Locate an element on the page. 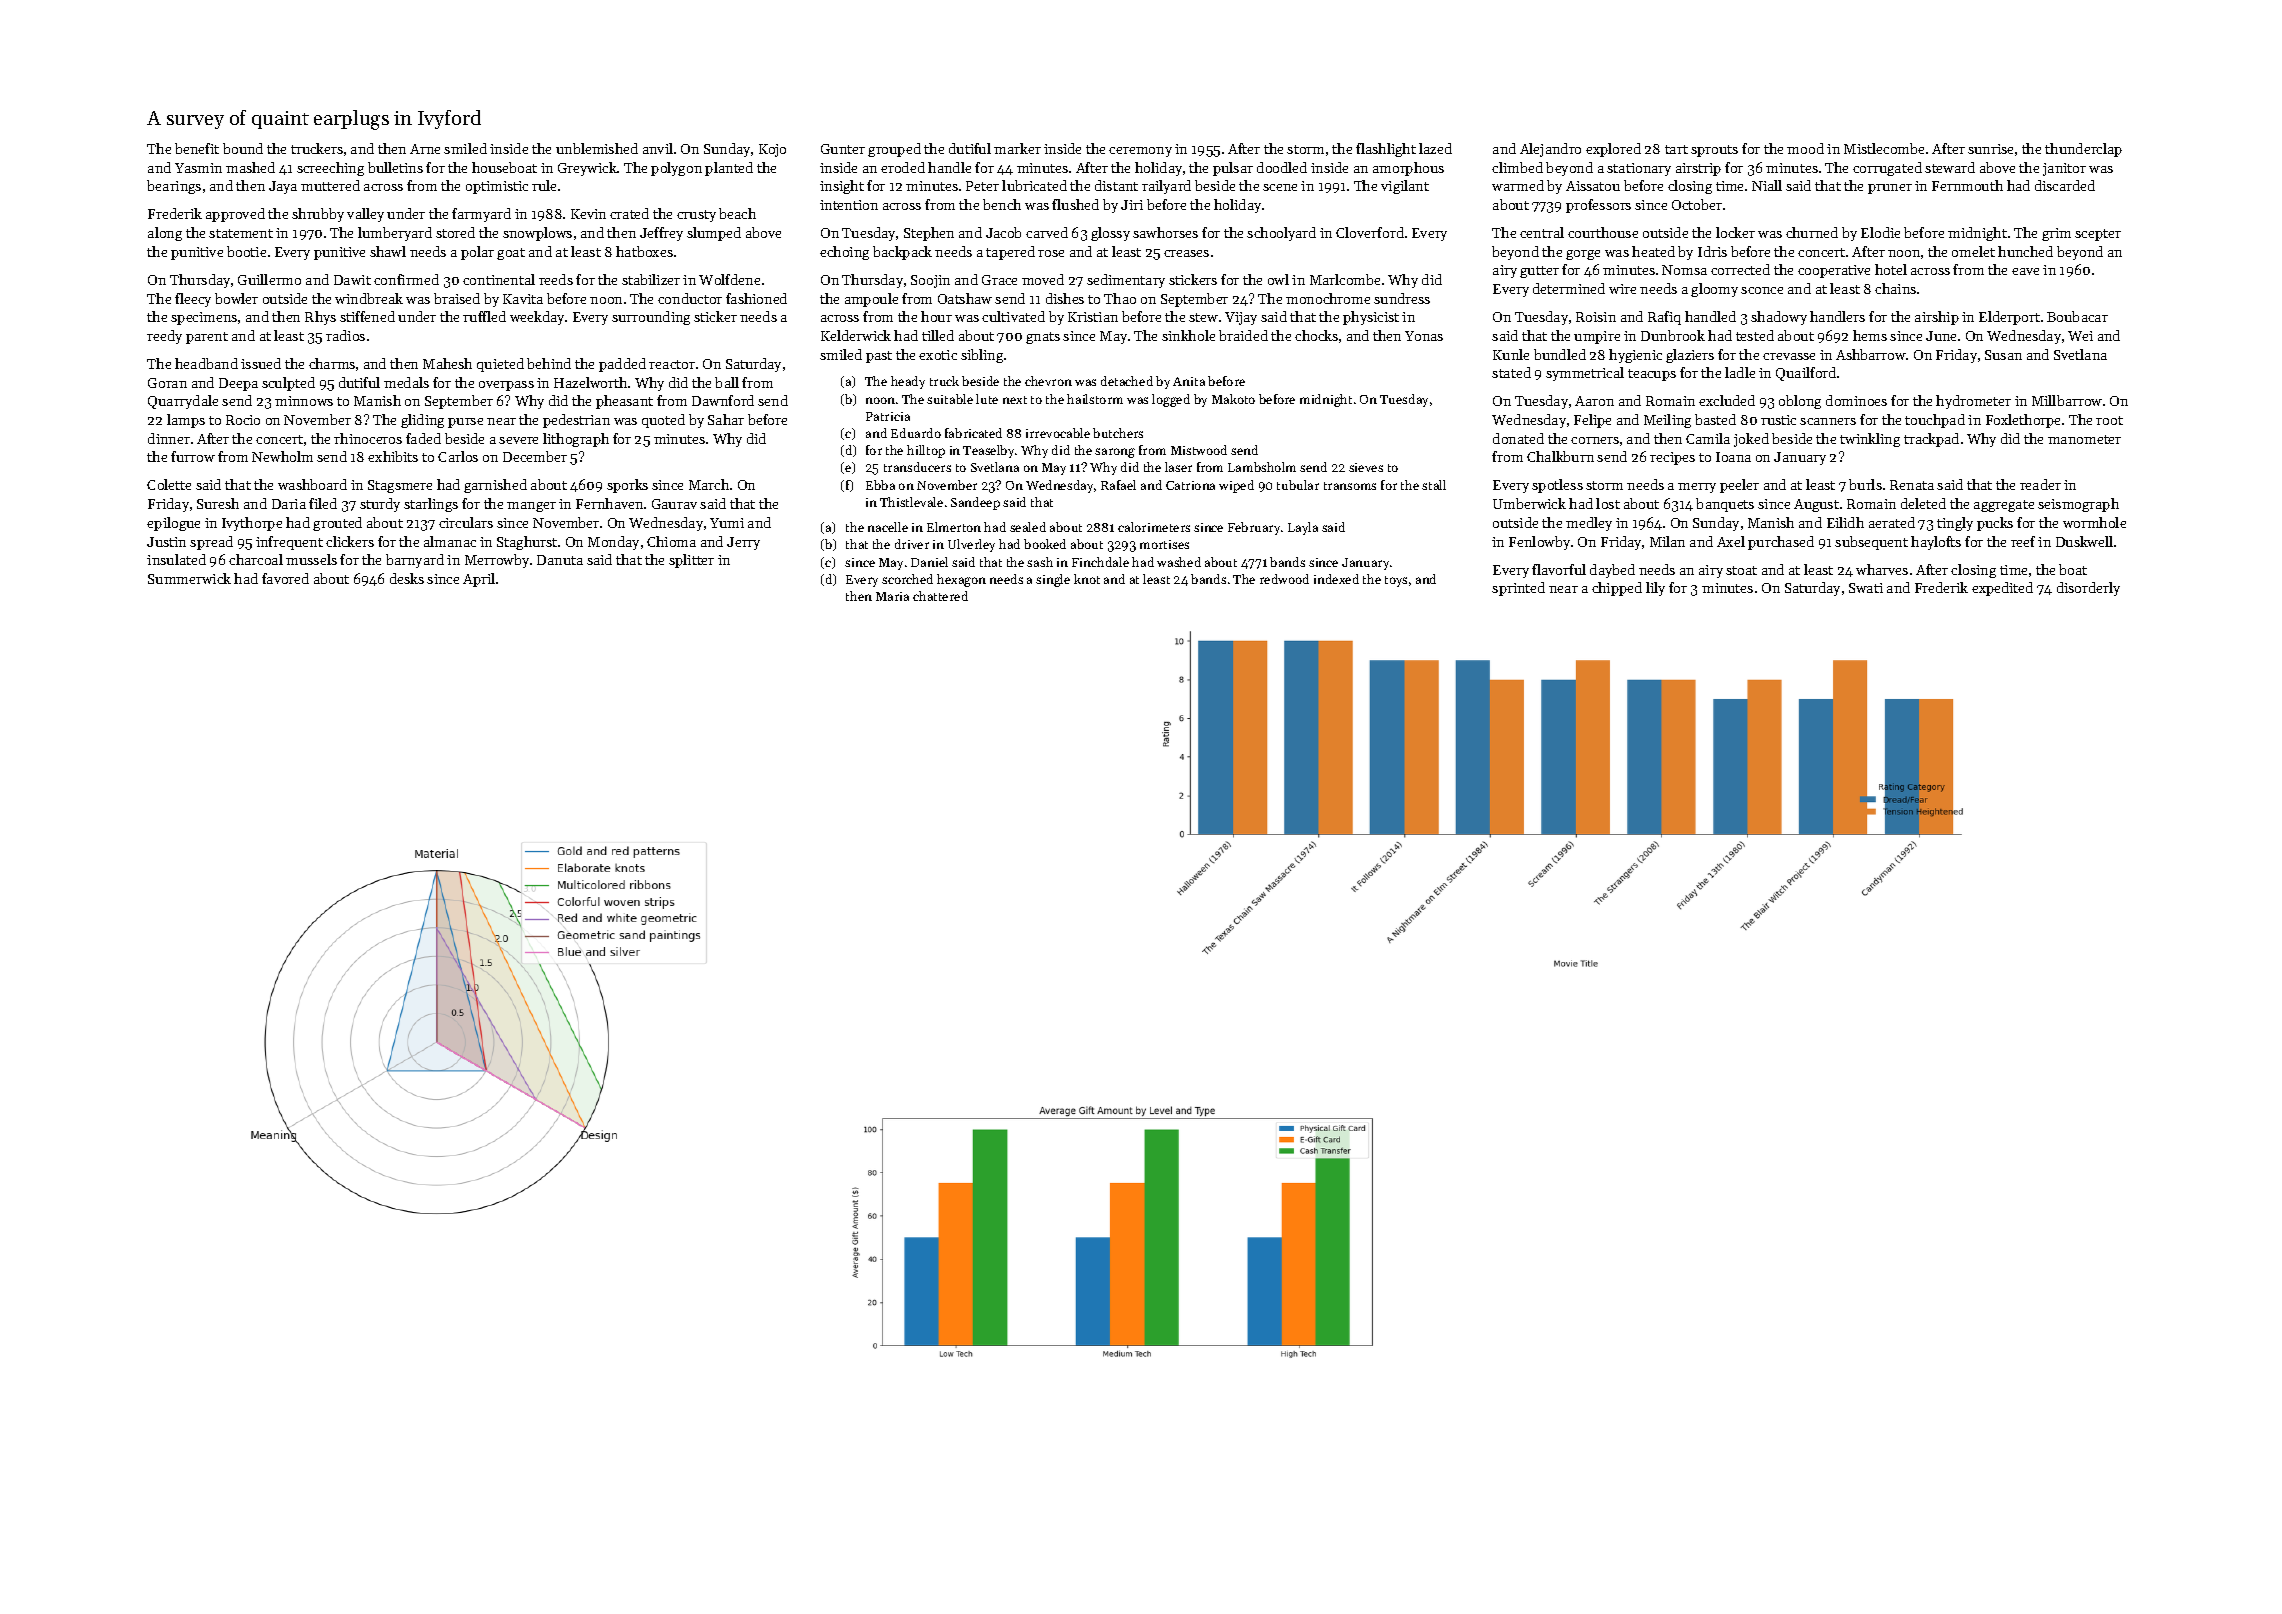  Jaya is located at coordinates (283, 187).
